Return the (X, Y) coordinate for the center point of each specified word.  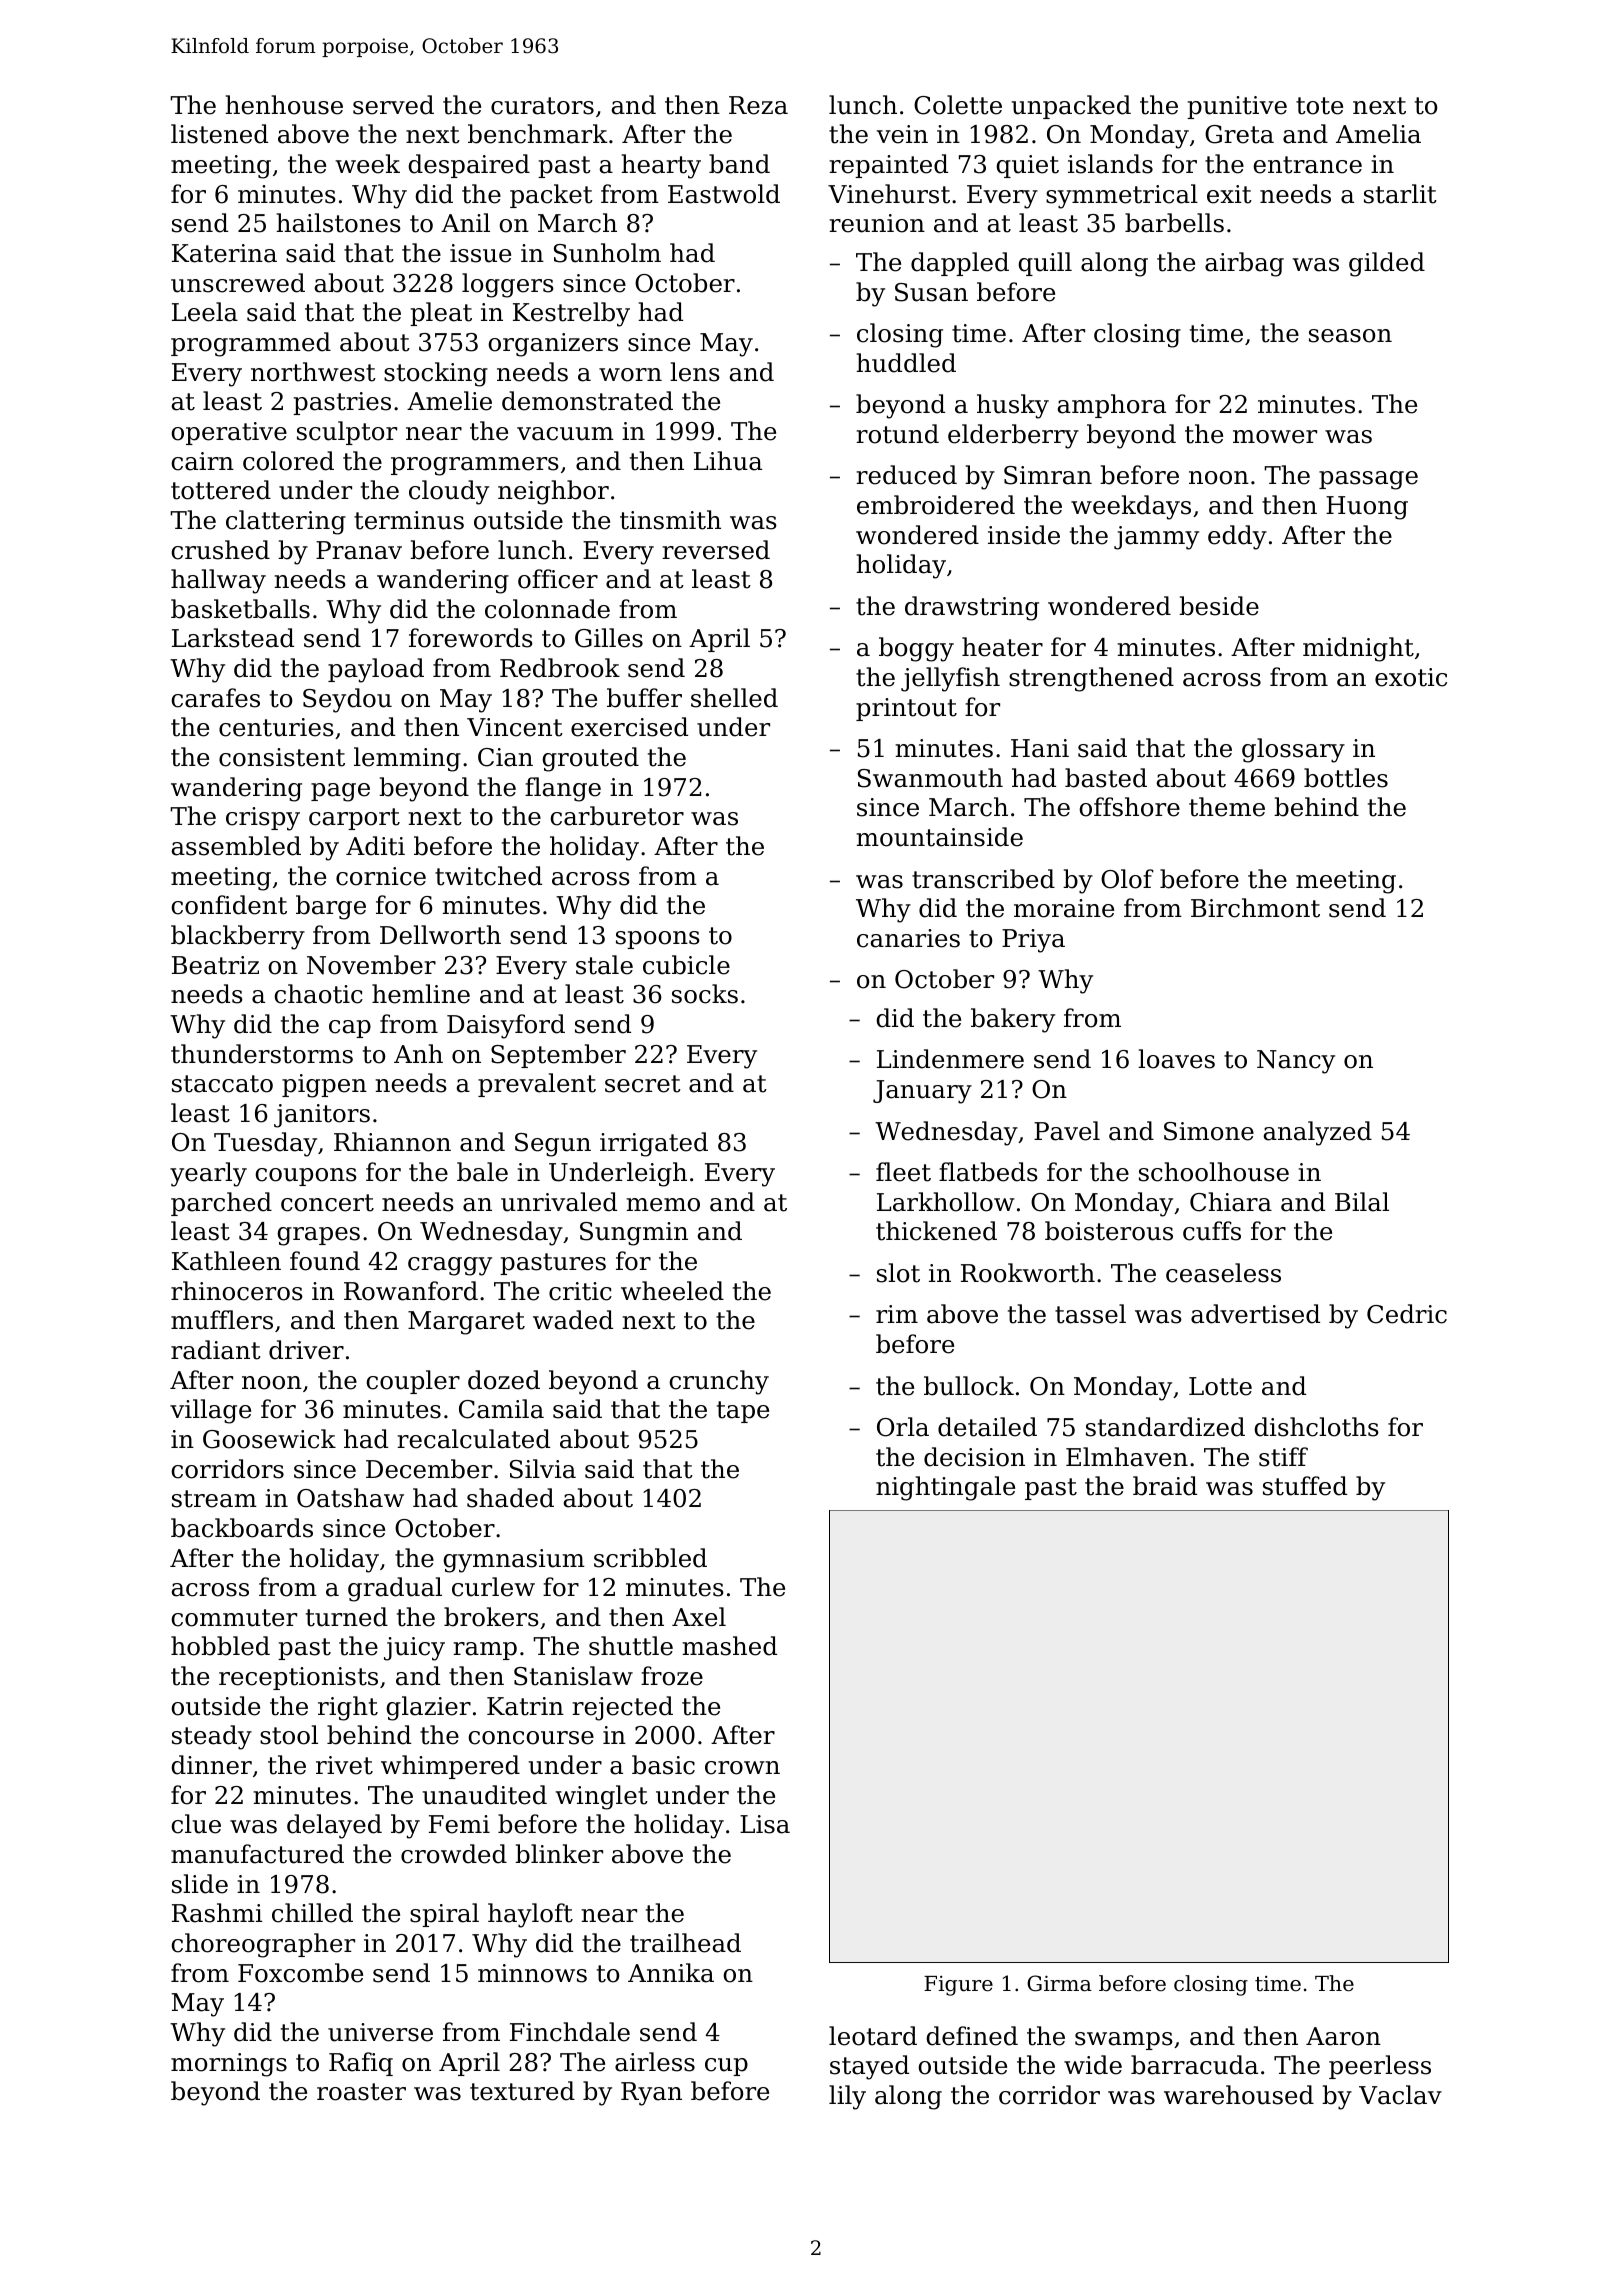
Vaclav (1400, 2095)
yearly (208, 1174)
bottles (1346, 778)
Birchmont (1255, 908)
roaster (361, 2092)
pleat (441, 314)
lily (847, 2097)
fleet (903, 1172)
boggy (916, 649)
